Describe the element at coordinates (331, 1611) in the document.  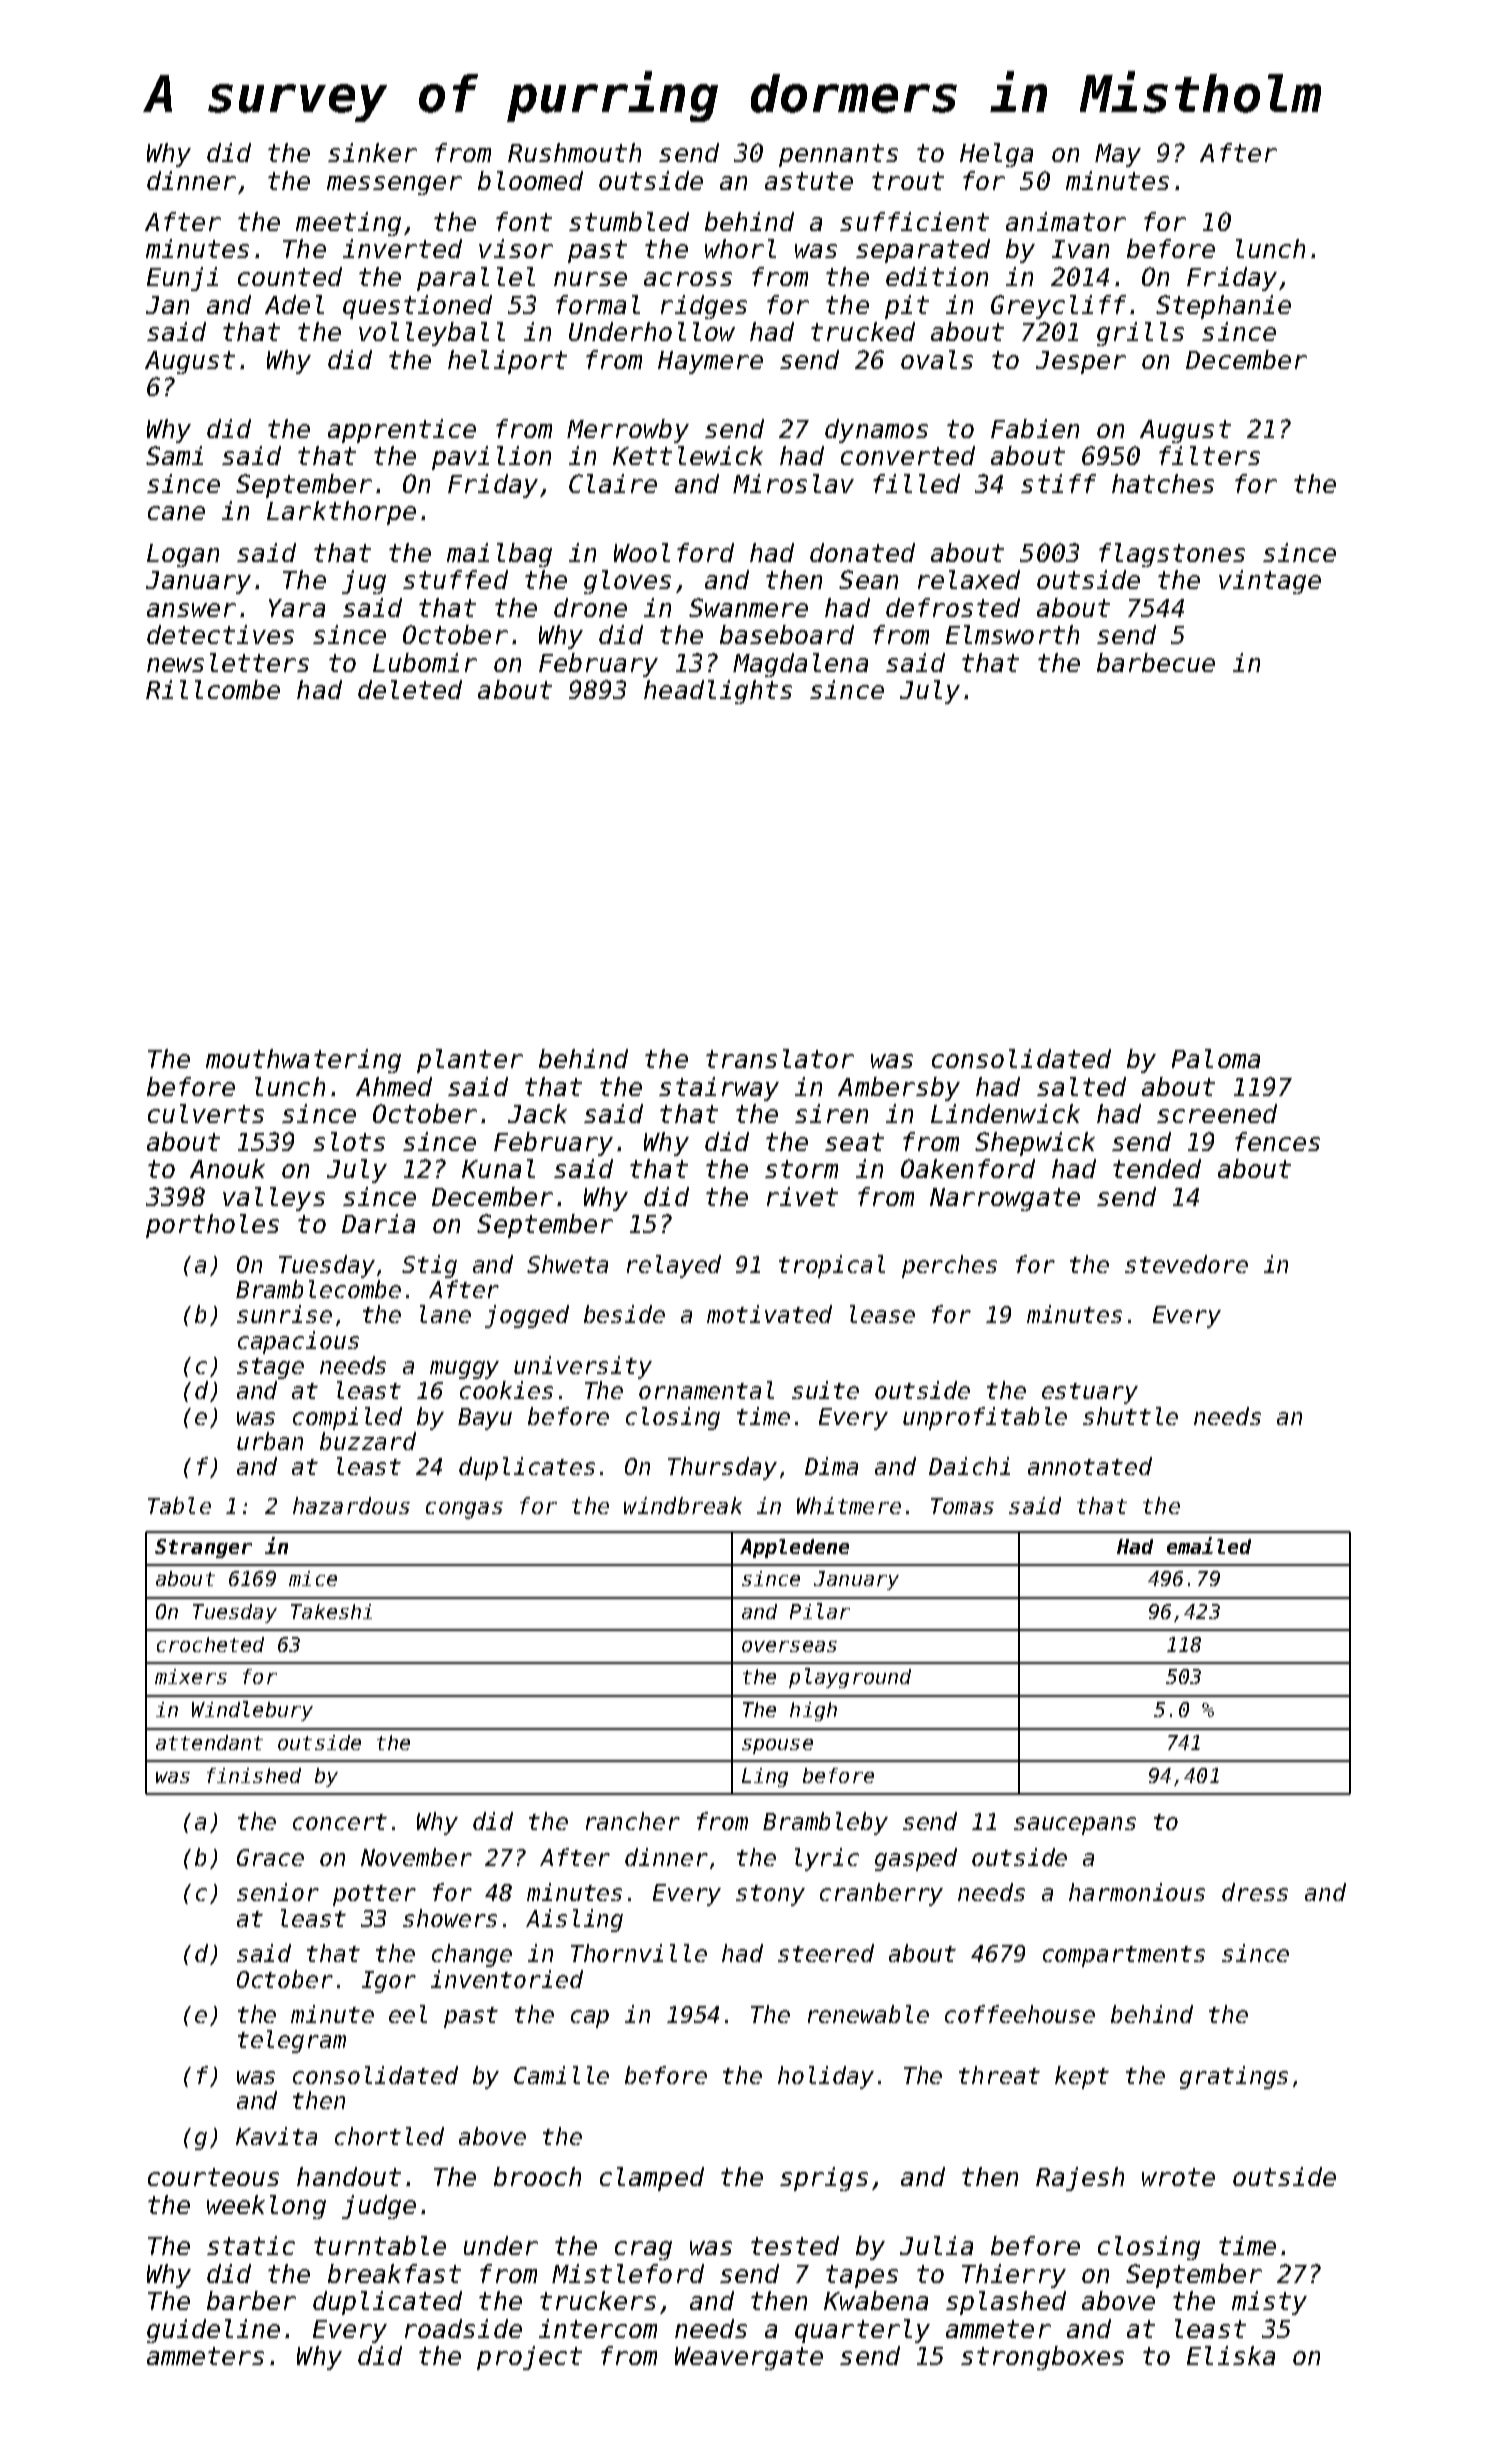
I see `Takeshi` at that location.
